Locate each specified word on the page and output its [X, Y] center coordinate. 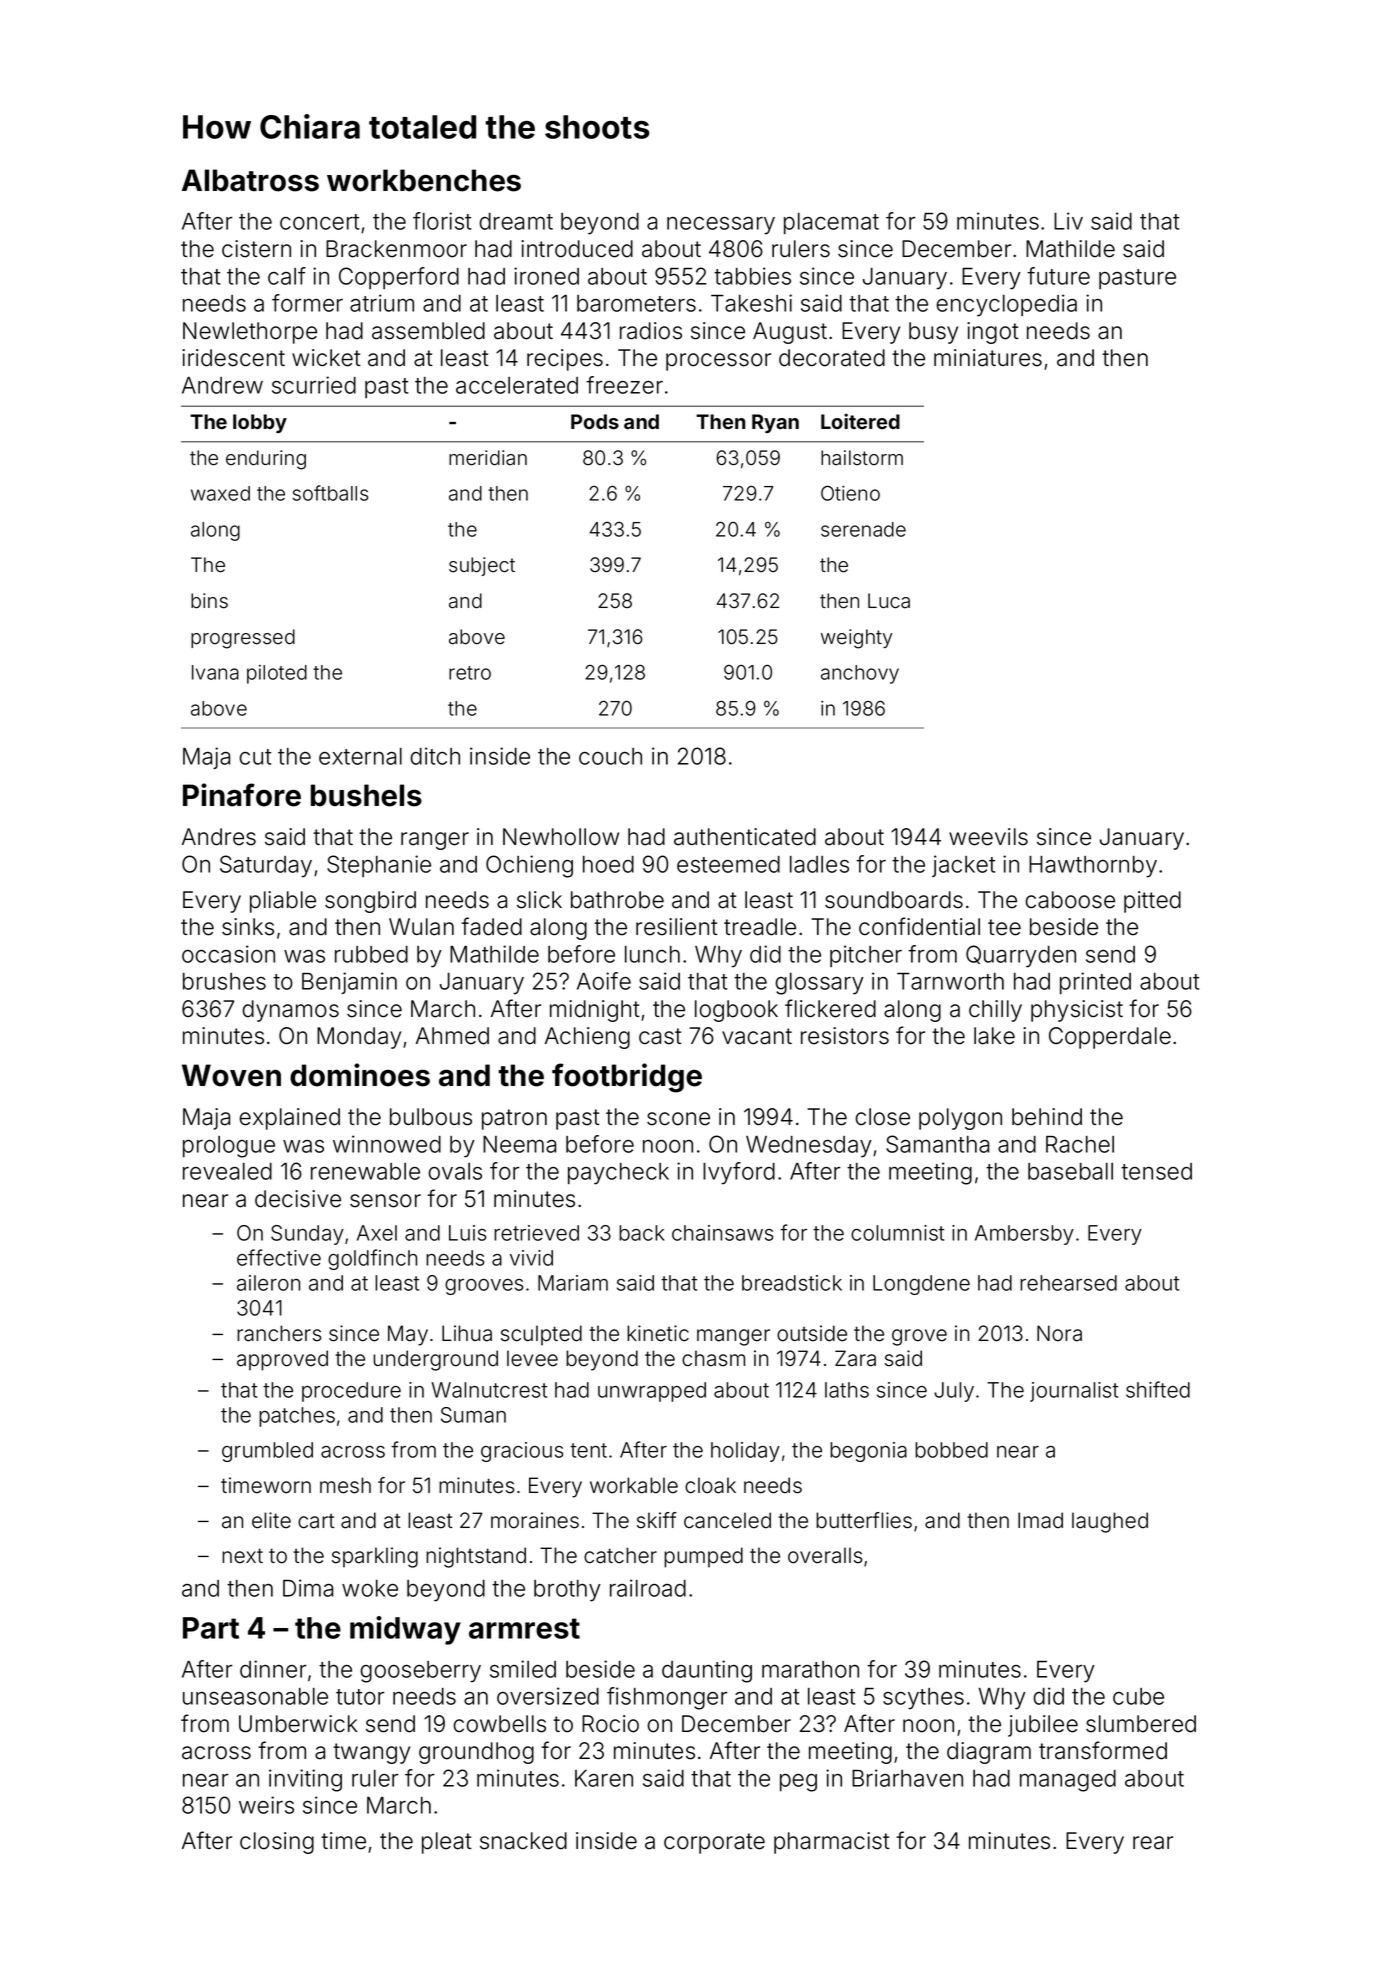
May [408, 1335]
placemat [831, 223]
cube [1138, 1696]
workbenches [424, 180]
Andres [219, 837]
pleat [447, 1843]
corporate [714, 1843]
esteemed [728, 864]
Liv [1068, 221]
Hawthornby [1093, 867]
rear [1153, 1843]
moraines [535, 1520]
